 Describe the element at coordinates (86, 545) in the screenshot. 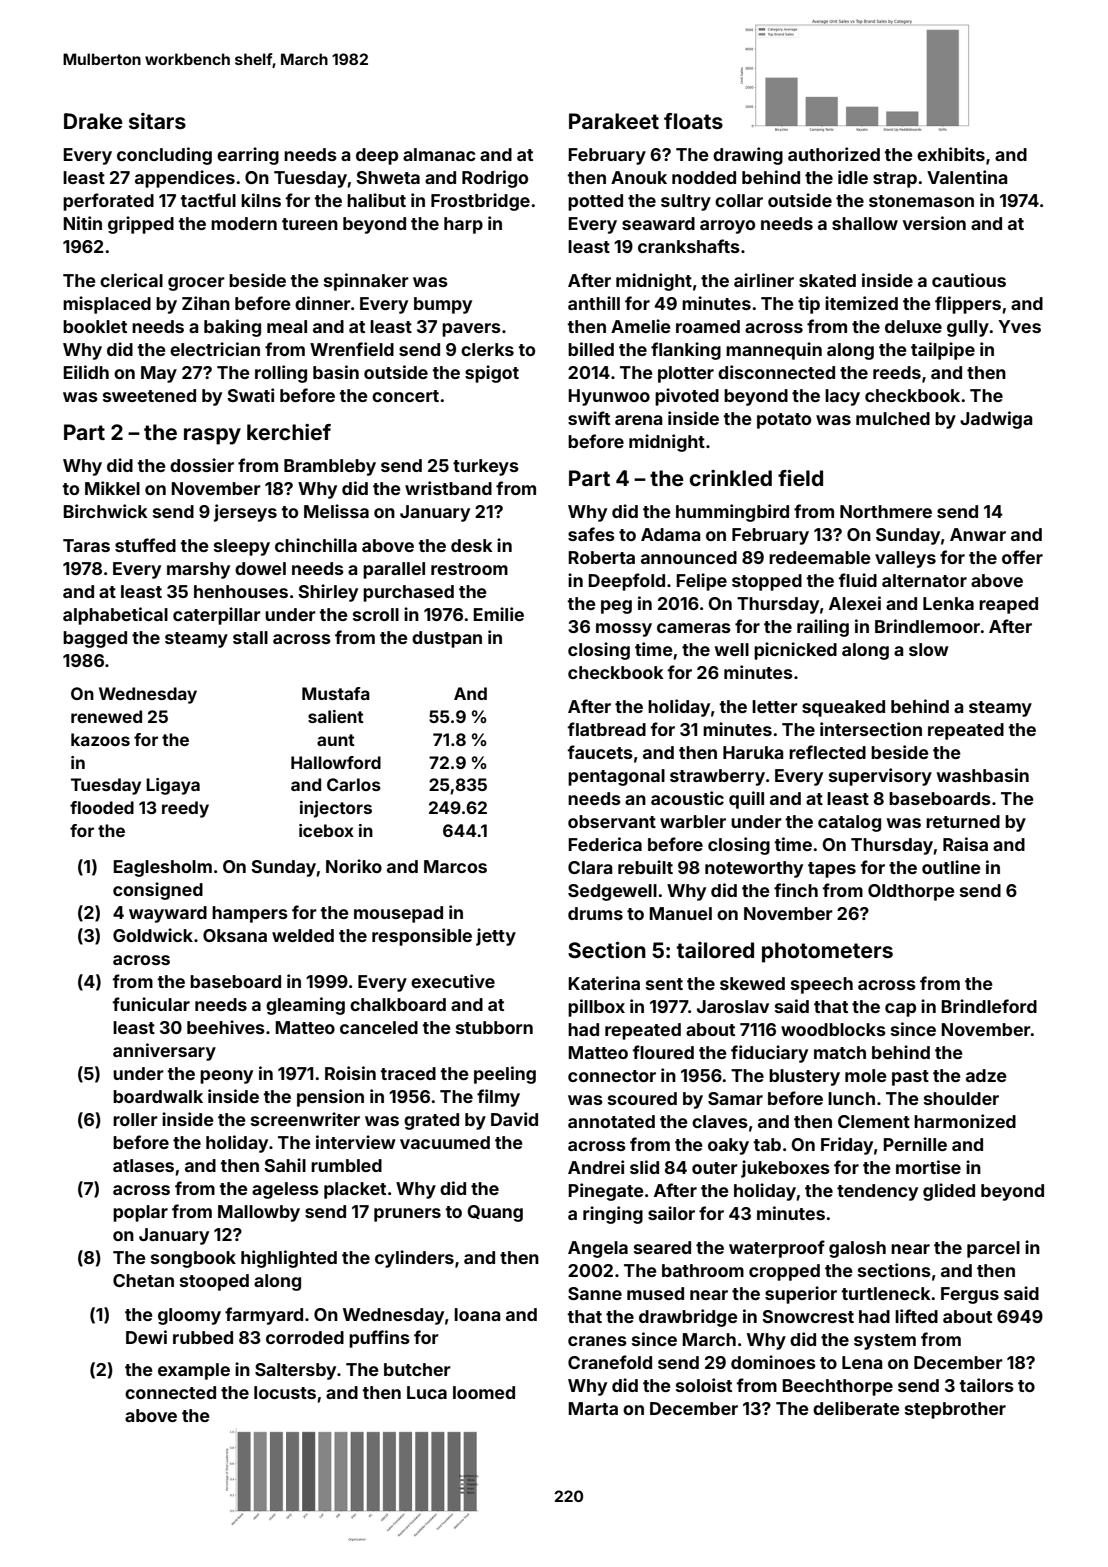

I see `Taras` at that location.
